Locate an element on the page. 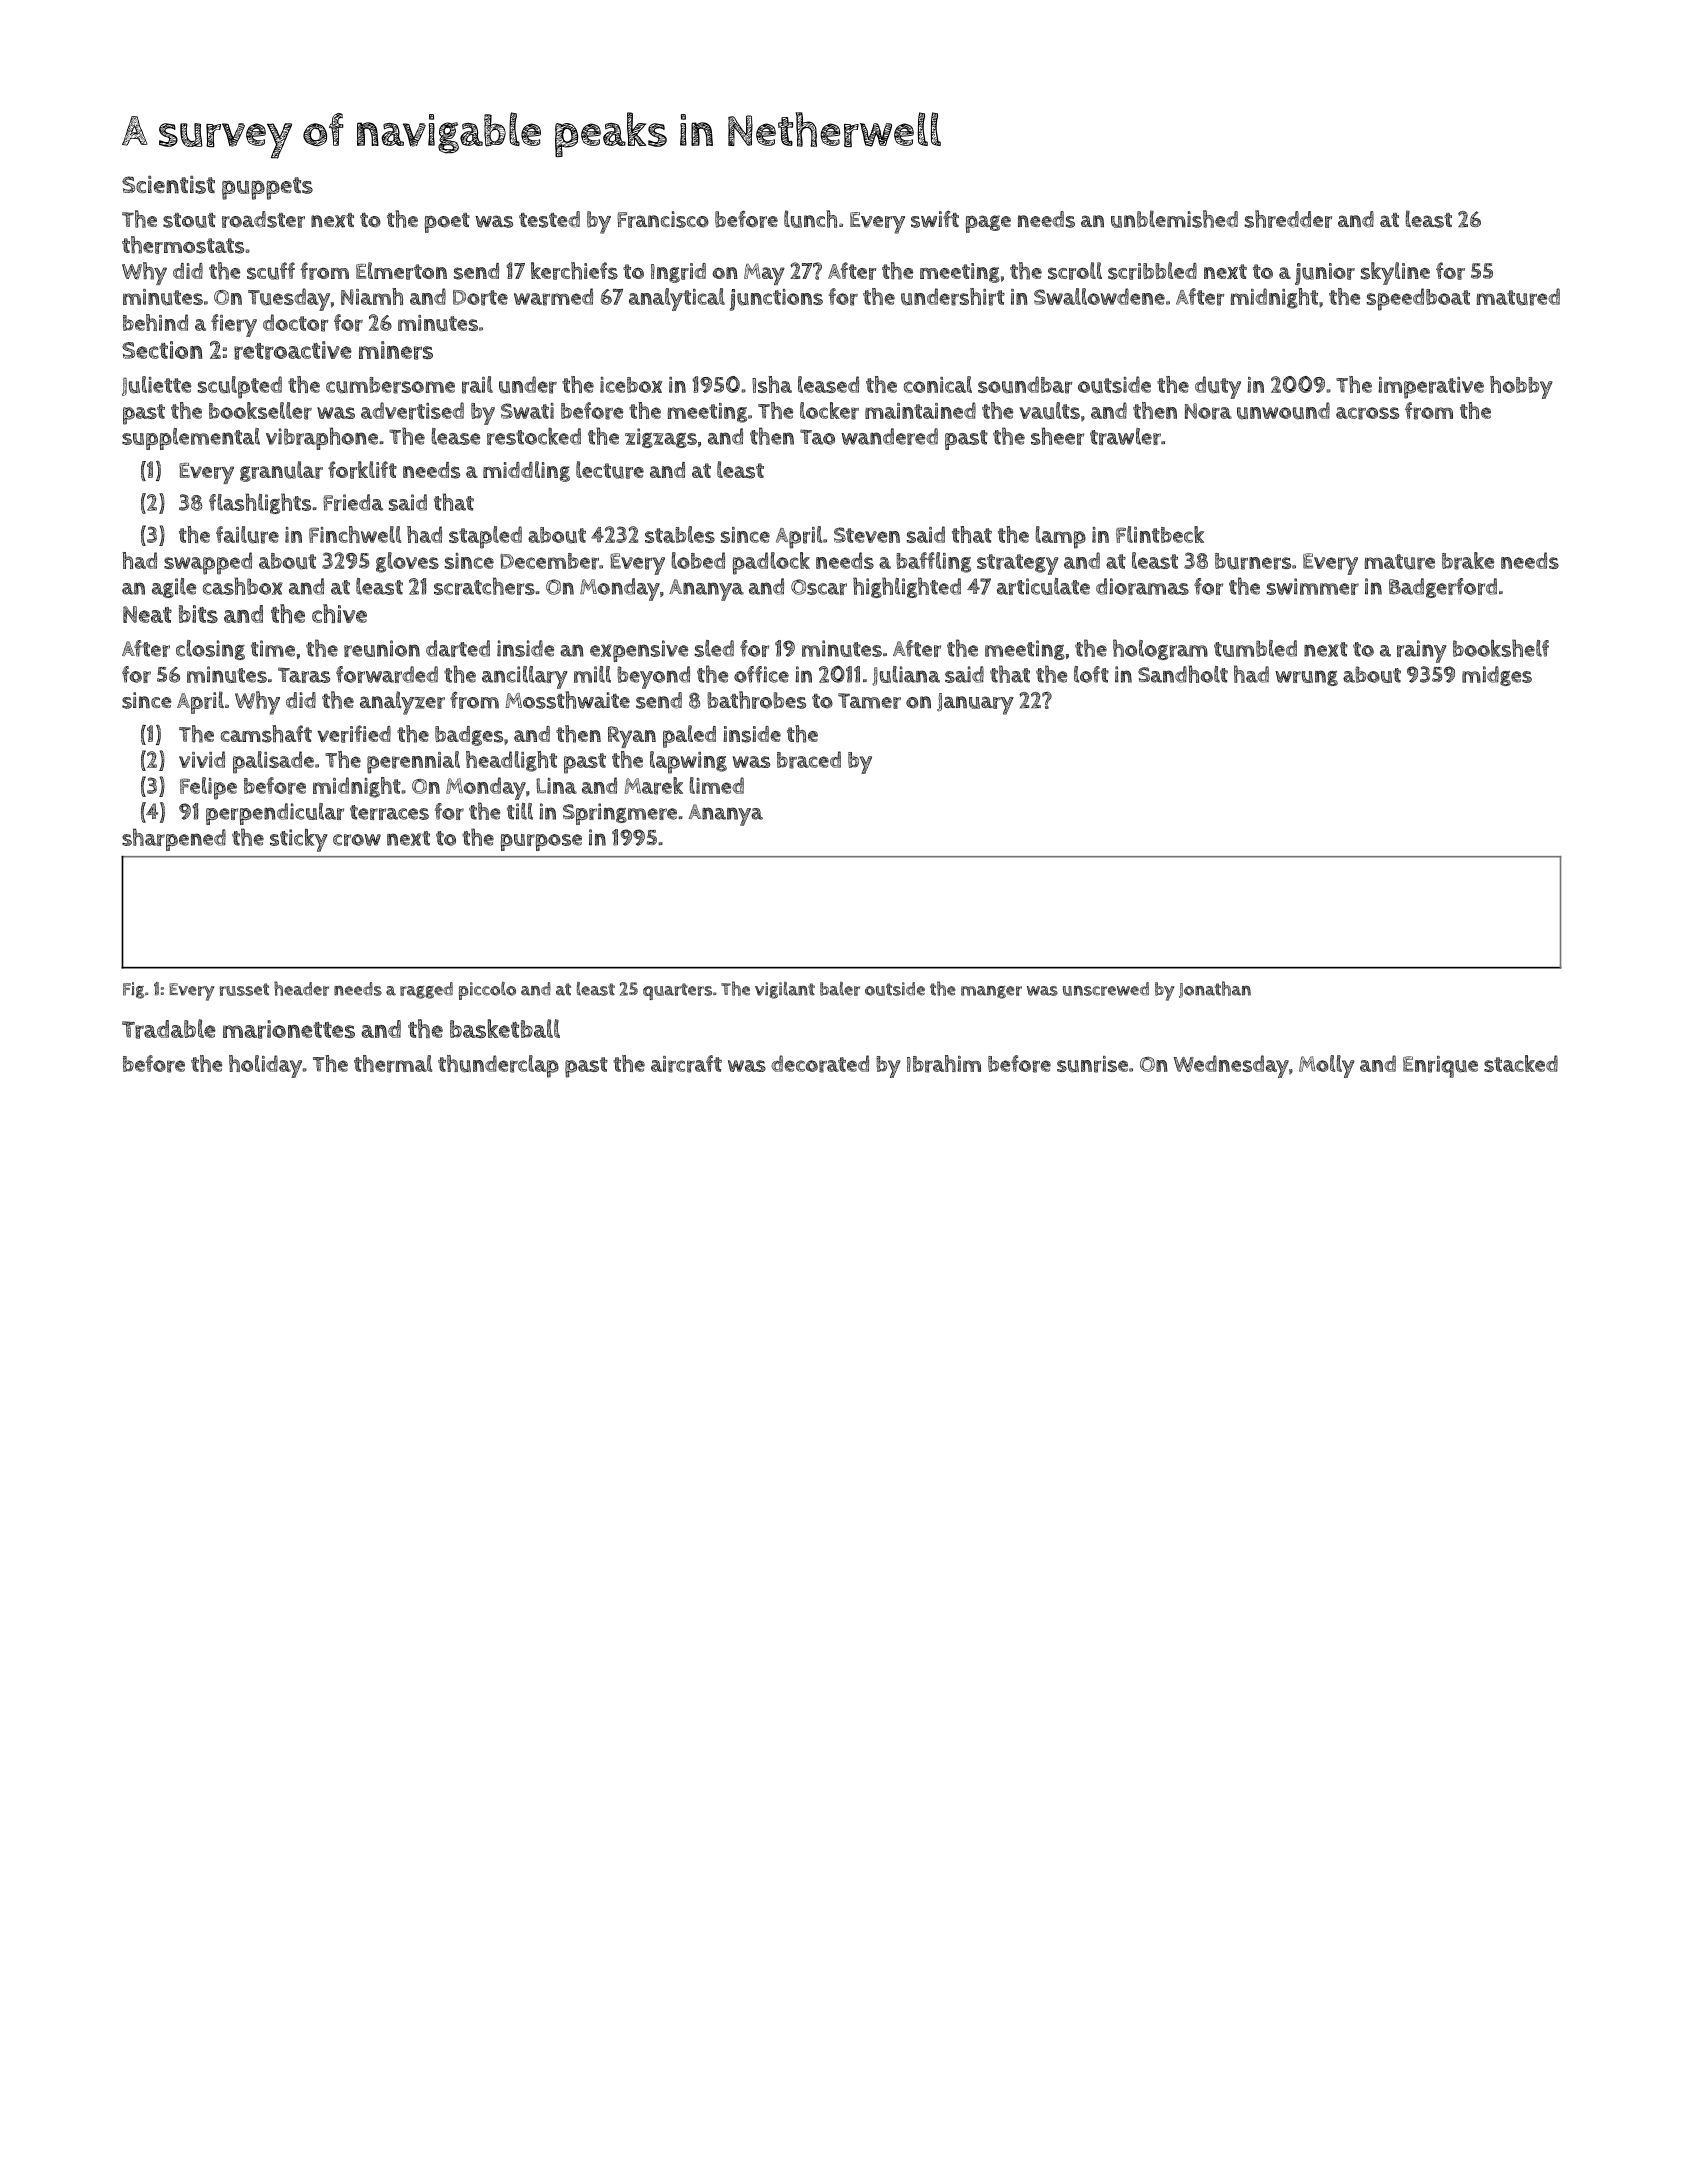  shredder is located at coordinates (1288, 219).
